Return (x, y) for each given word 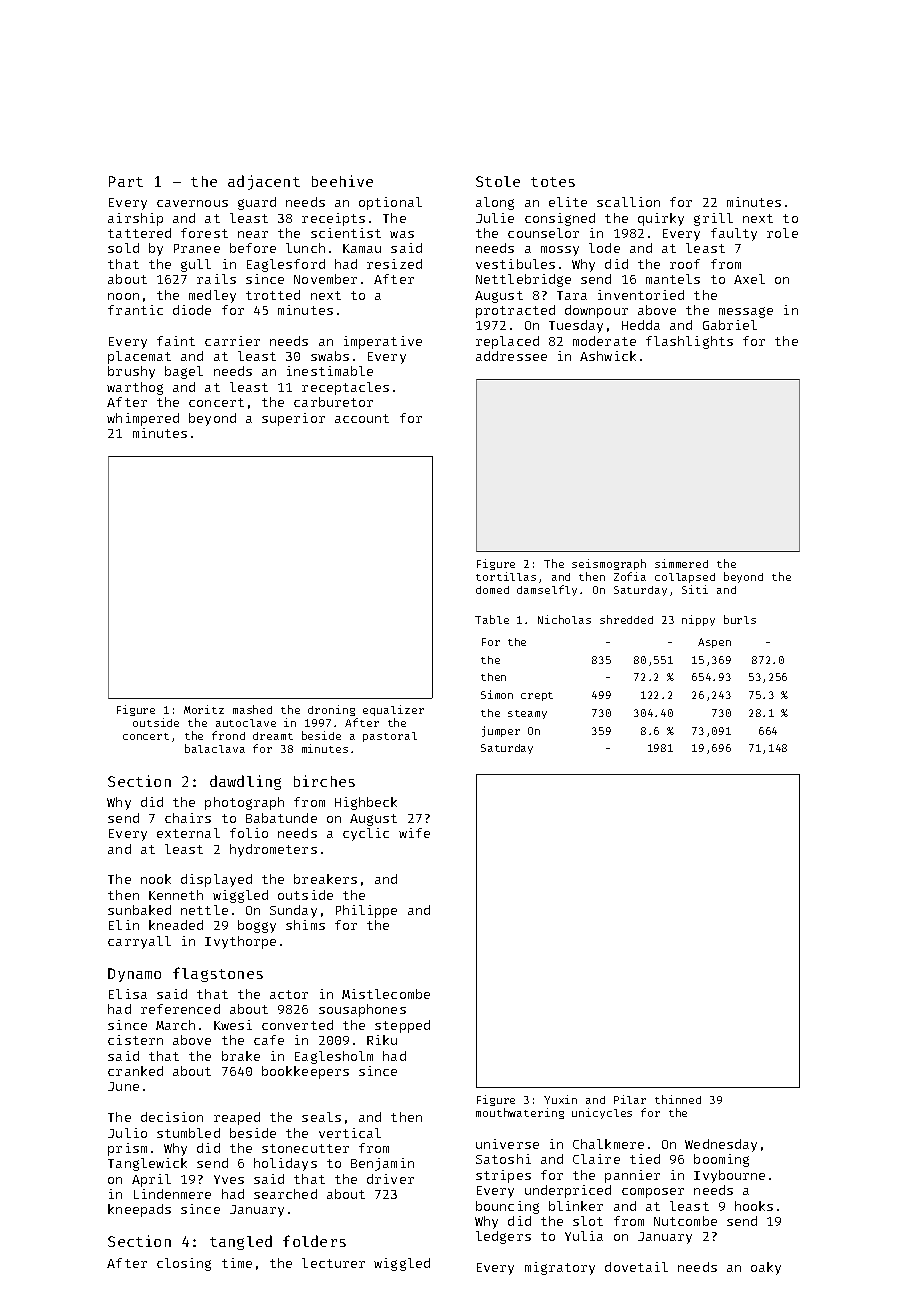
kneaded (176, 925)
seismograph (609, 564)
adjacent (264, 182)
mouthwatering (520, 1113)
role (782, 233)
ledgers (503, 1237)
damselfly (547, 590)
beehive (342, 181)
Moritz (204, 709)
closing (184, 1264)
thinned (678, 1099)
